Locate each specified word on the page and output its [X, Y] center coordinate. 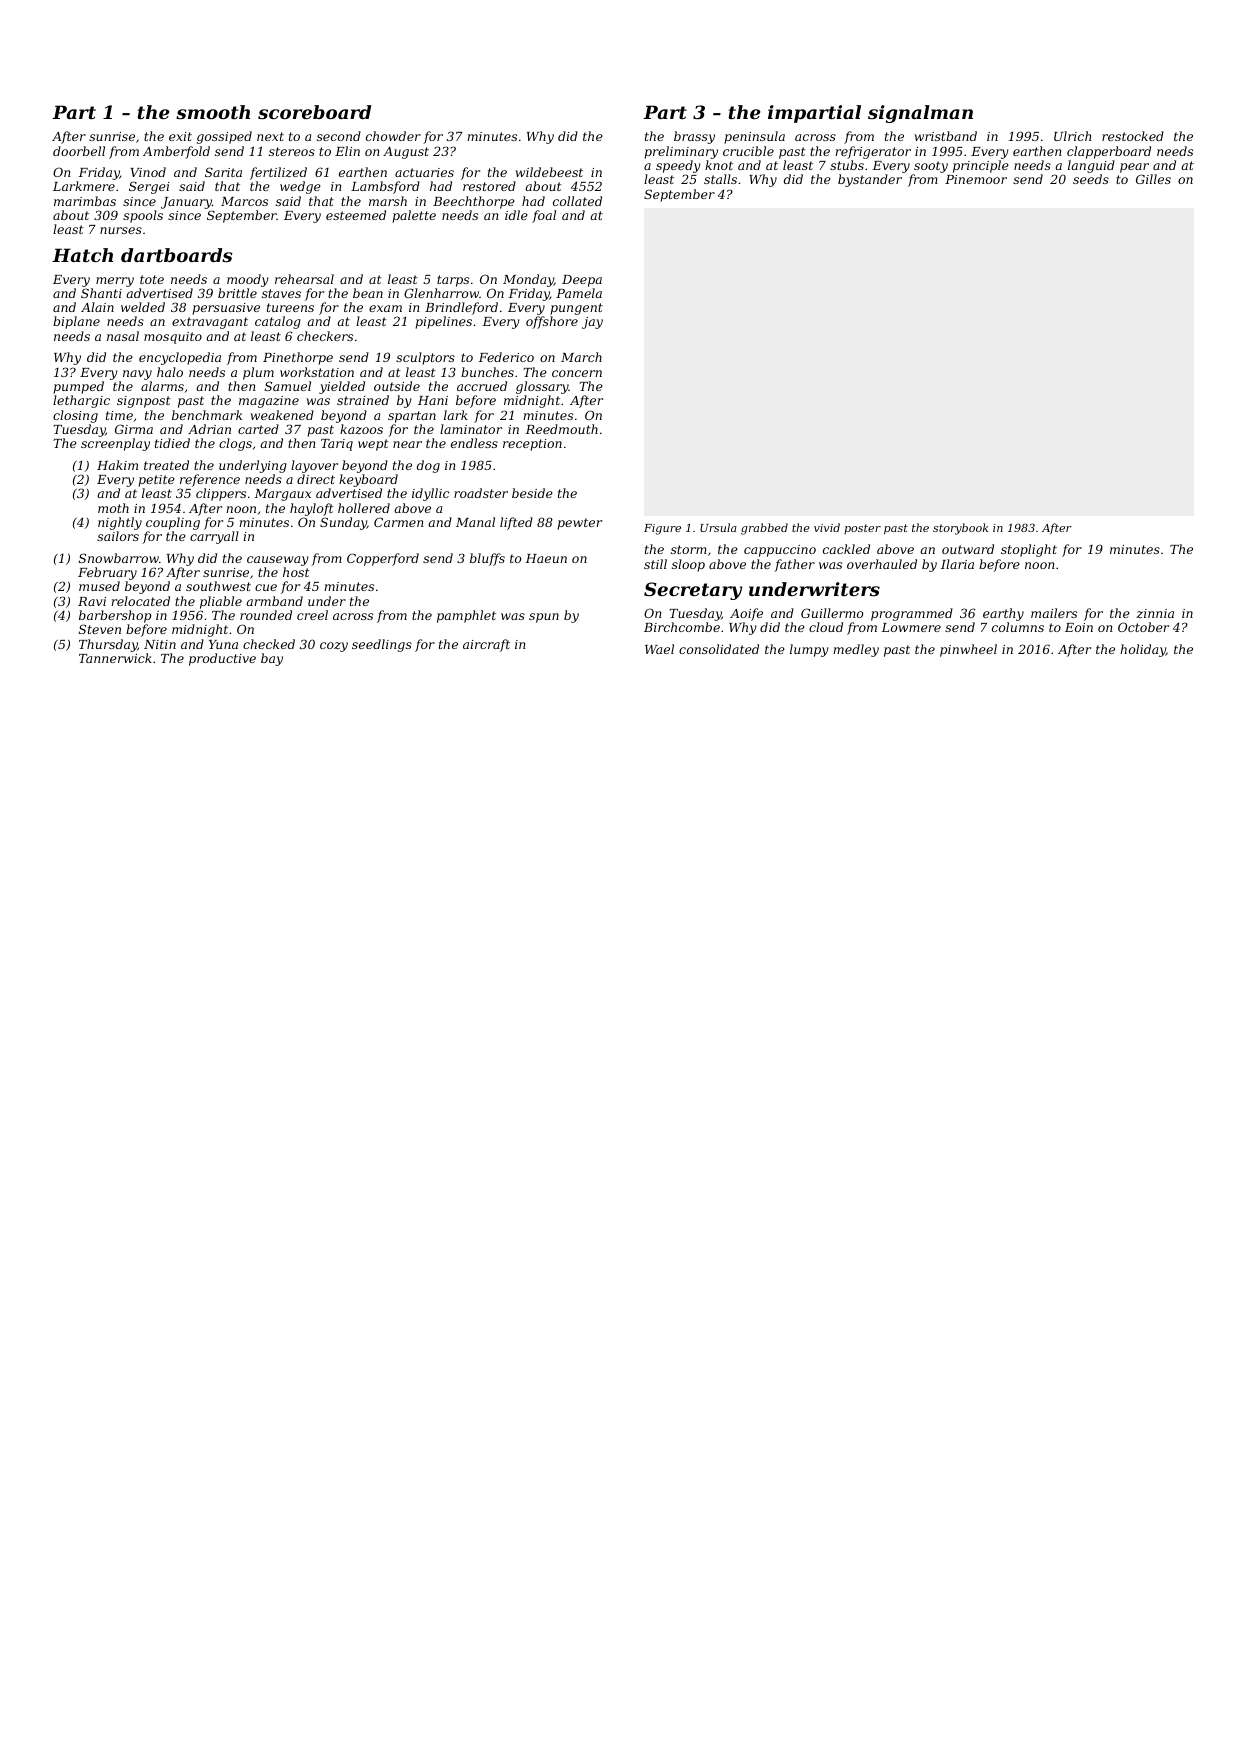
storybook [960, 529]
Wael [659, 649]
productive [222, 659]
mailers [1054, 613]
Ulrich [1072, 136]
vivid [827, 527]
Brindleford [461, 308]
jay [592, 323]
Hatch [82, 255]
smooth [213, 112]
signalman [920, 114]
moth [113, 508]
